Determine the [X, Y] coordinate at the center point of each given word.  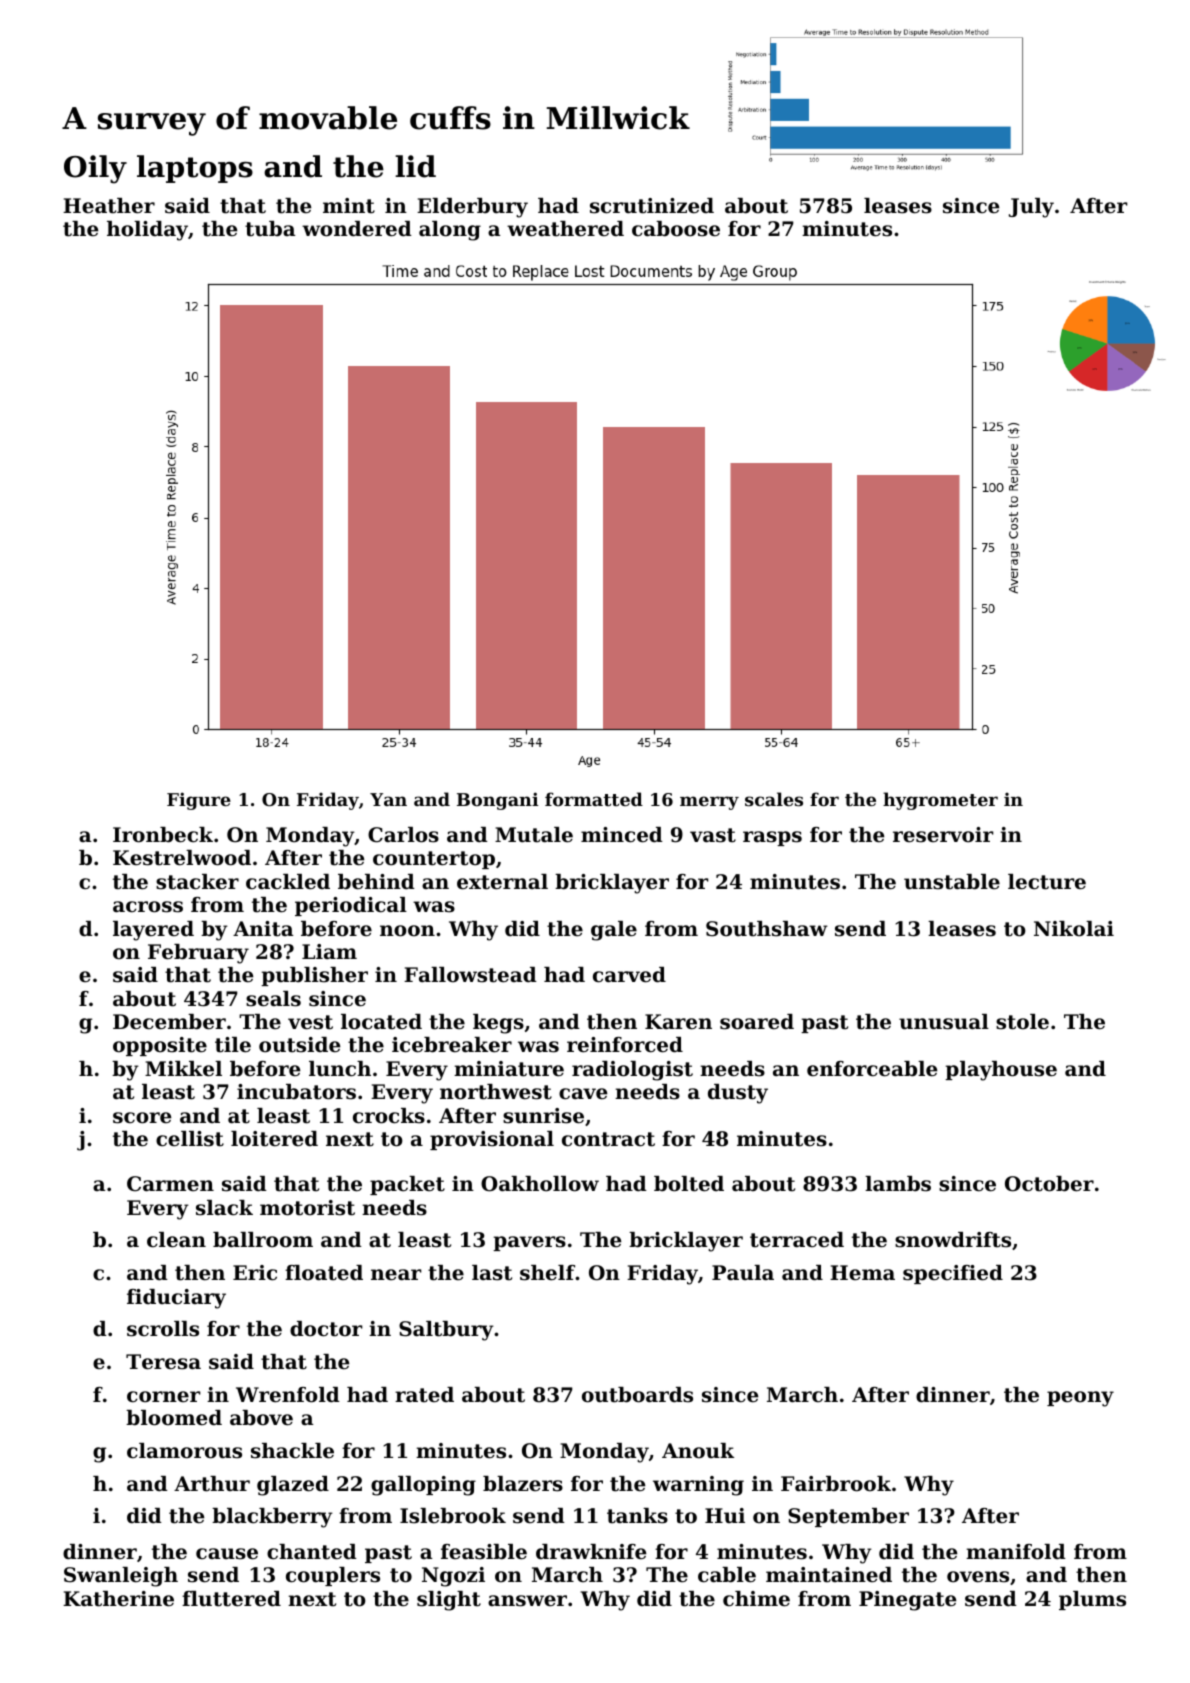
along [450, 231]
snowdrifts [953, 1240]
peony [1080, 1399]
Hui [725, 1515]
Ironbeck [163, 835]
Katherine [118, 1599]
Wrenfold [288, 1395]
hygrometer [940, 801]
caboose [676, 229]
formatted [594, 799]
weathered [565, 229]
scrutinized [652, 206]
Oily [95, 169]
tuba [270, 229]
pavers [529, 1243]
